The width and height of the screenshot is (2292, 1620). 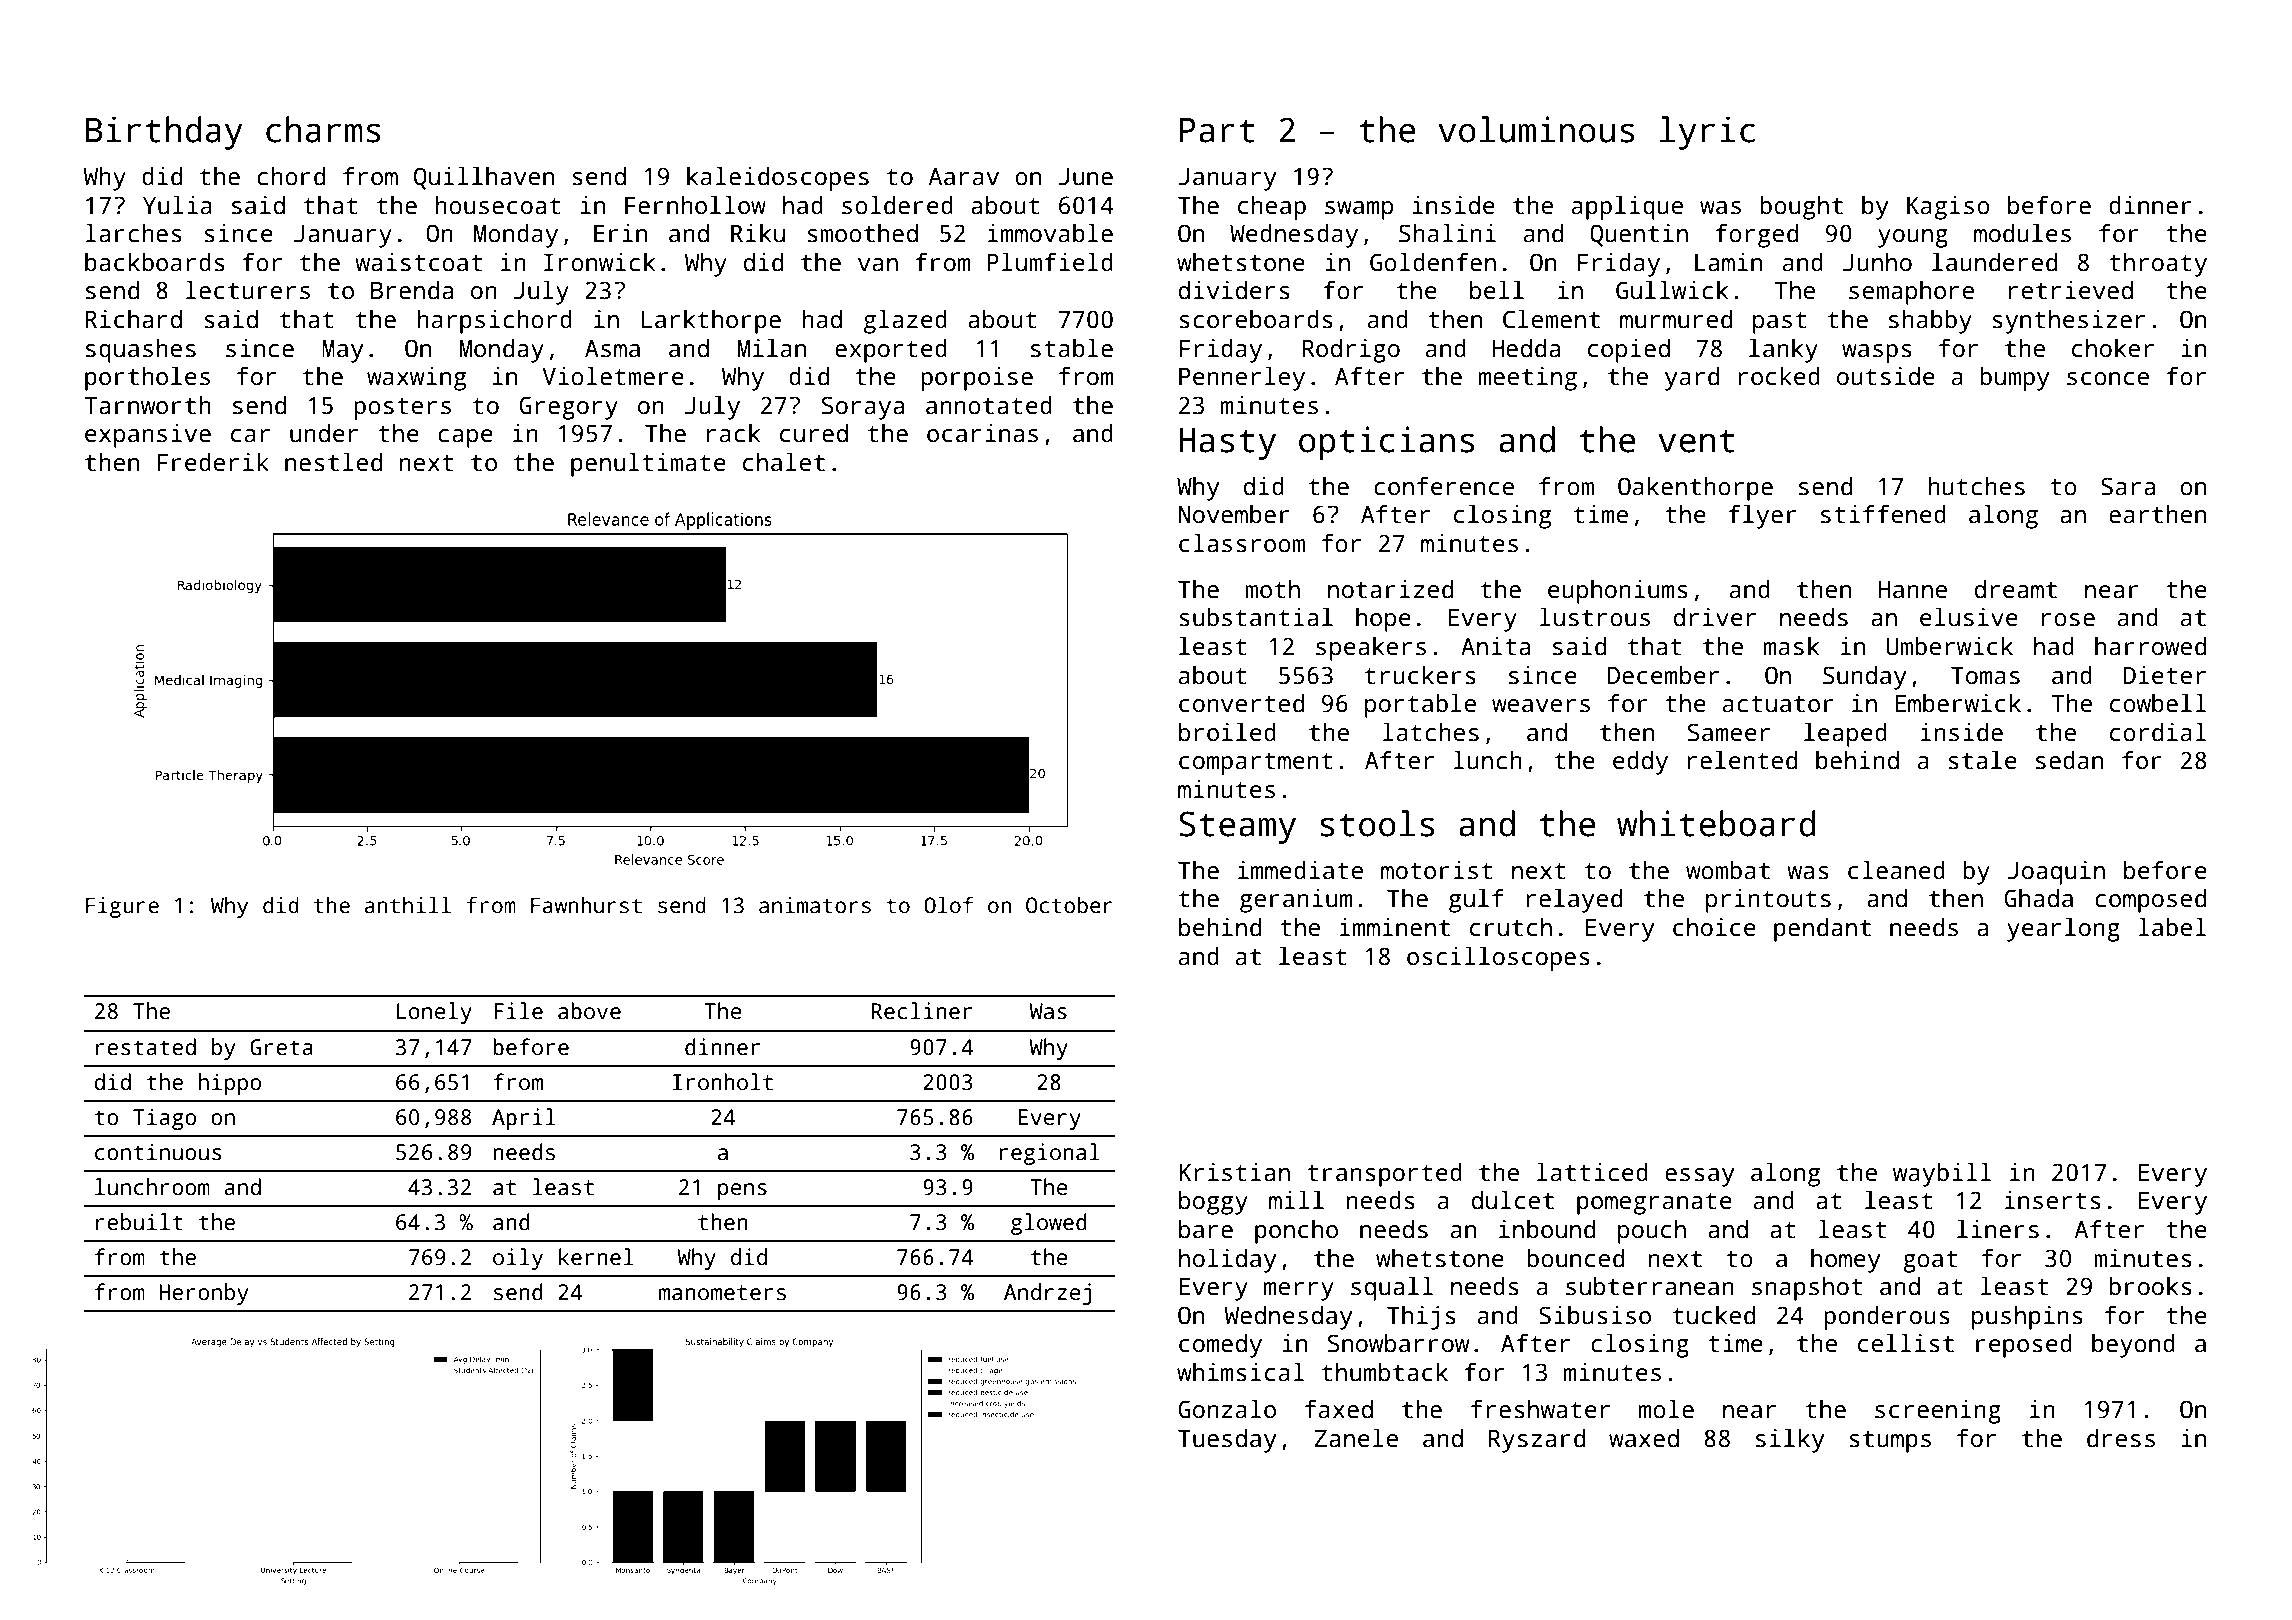 What do you see at coordinates (323, 129) in the screenshot?
I see `charms` at bounding box center [323, 129].
